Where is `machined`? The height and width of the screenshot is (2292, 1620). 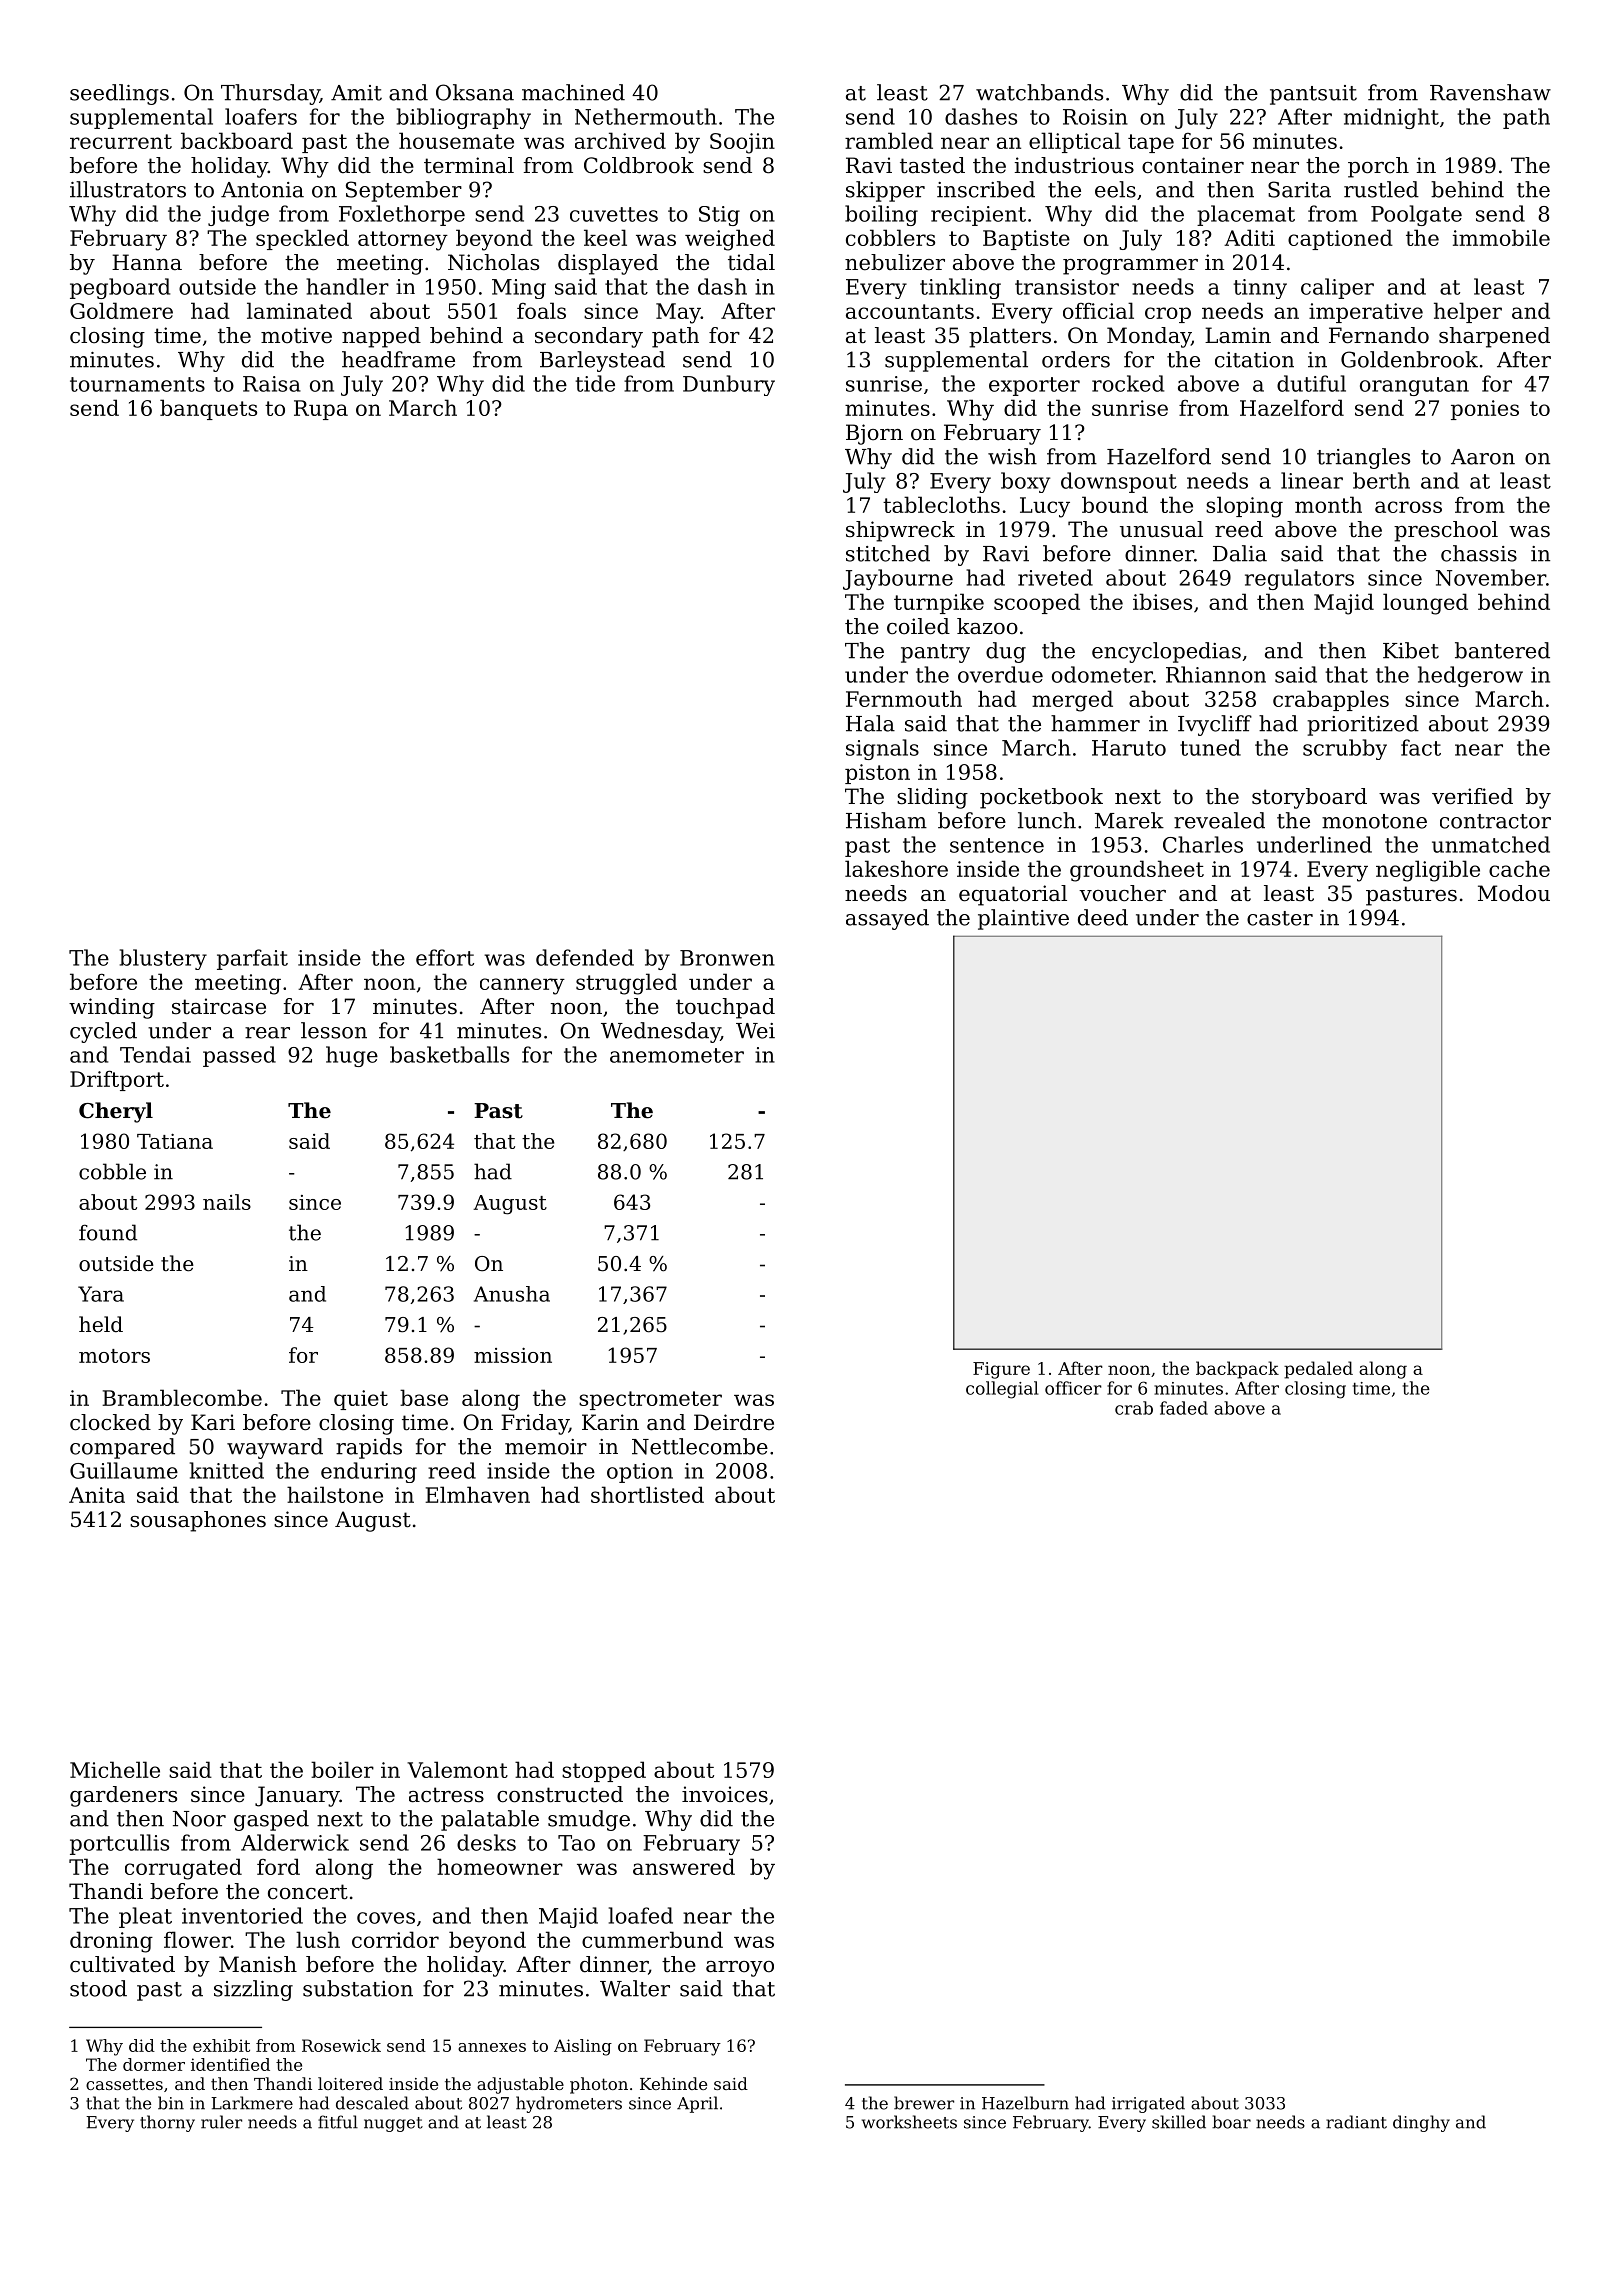
machined is located at coordinates (573, 92).
